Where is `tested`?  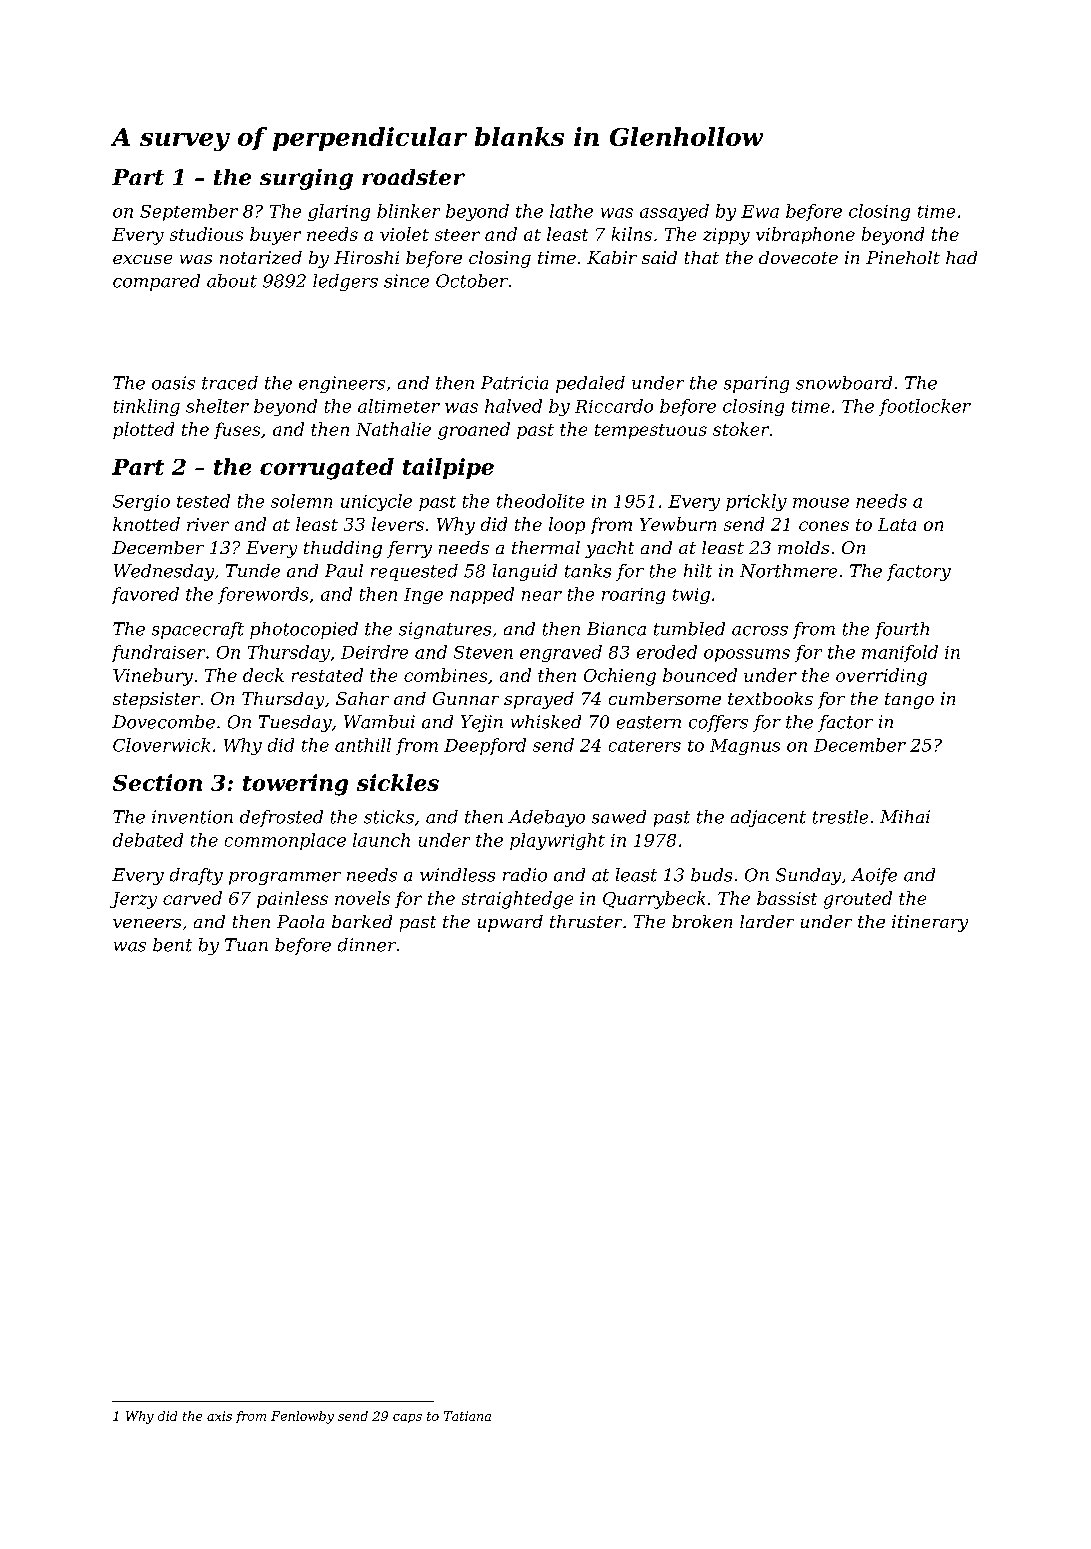
tested is located at coordinates (203, 501).
